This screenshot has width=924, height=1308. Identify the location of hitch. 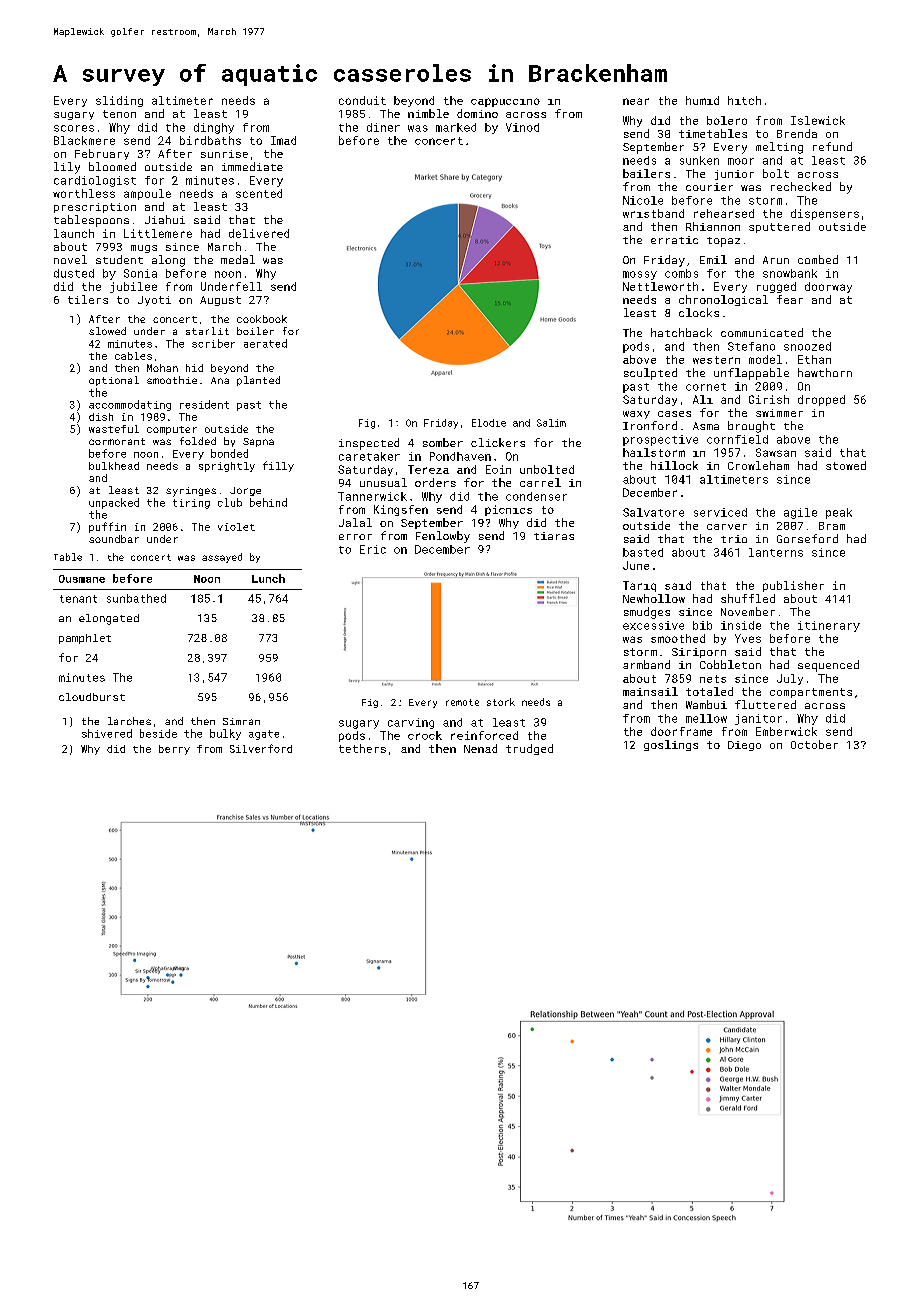
(744, 100).
